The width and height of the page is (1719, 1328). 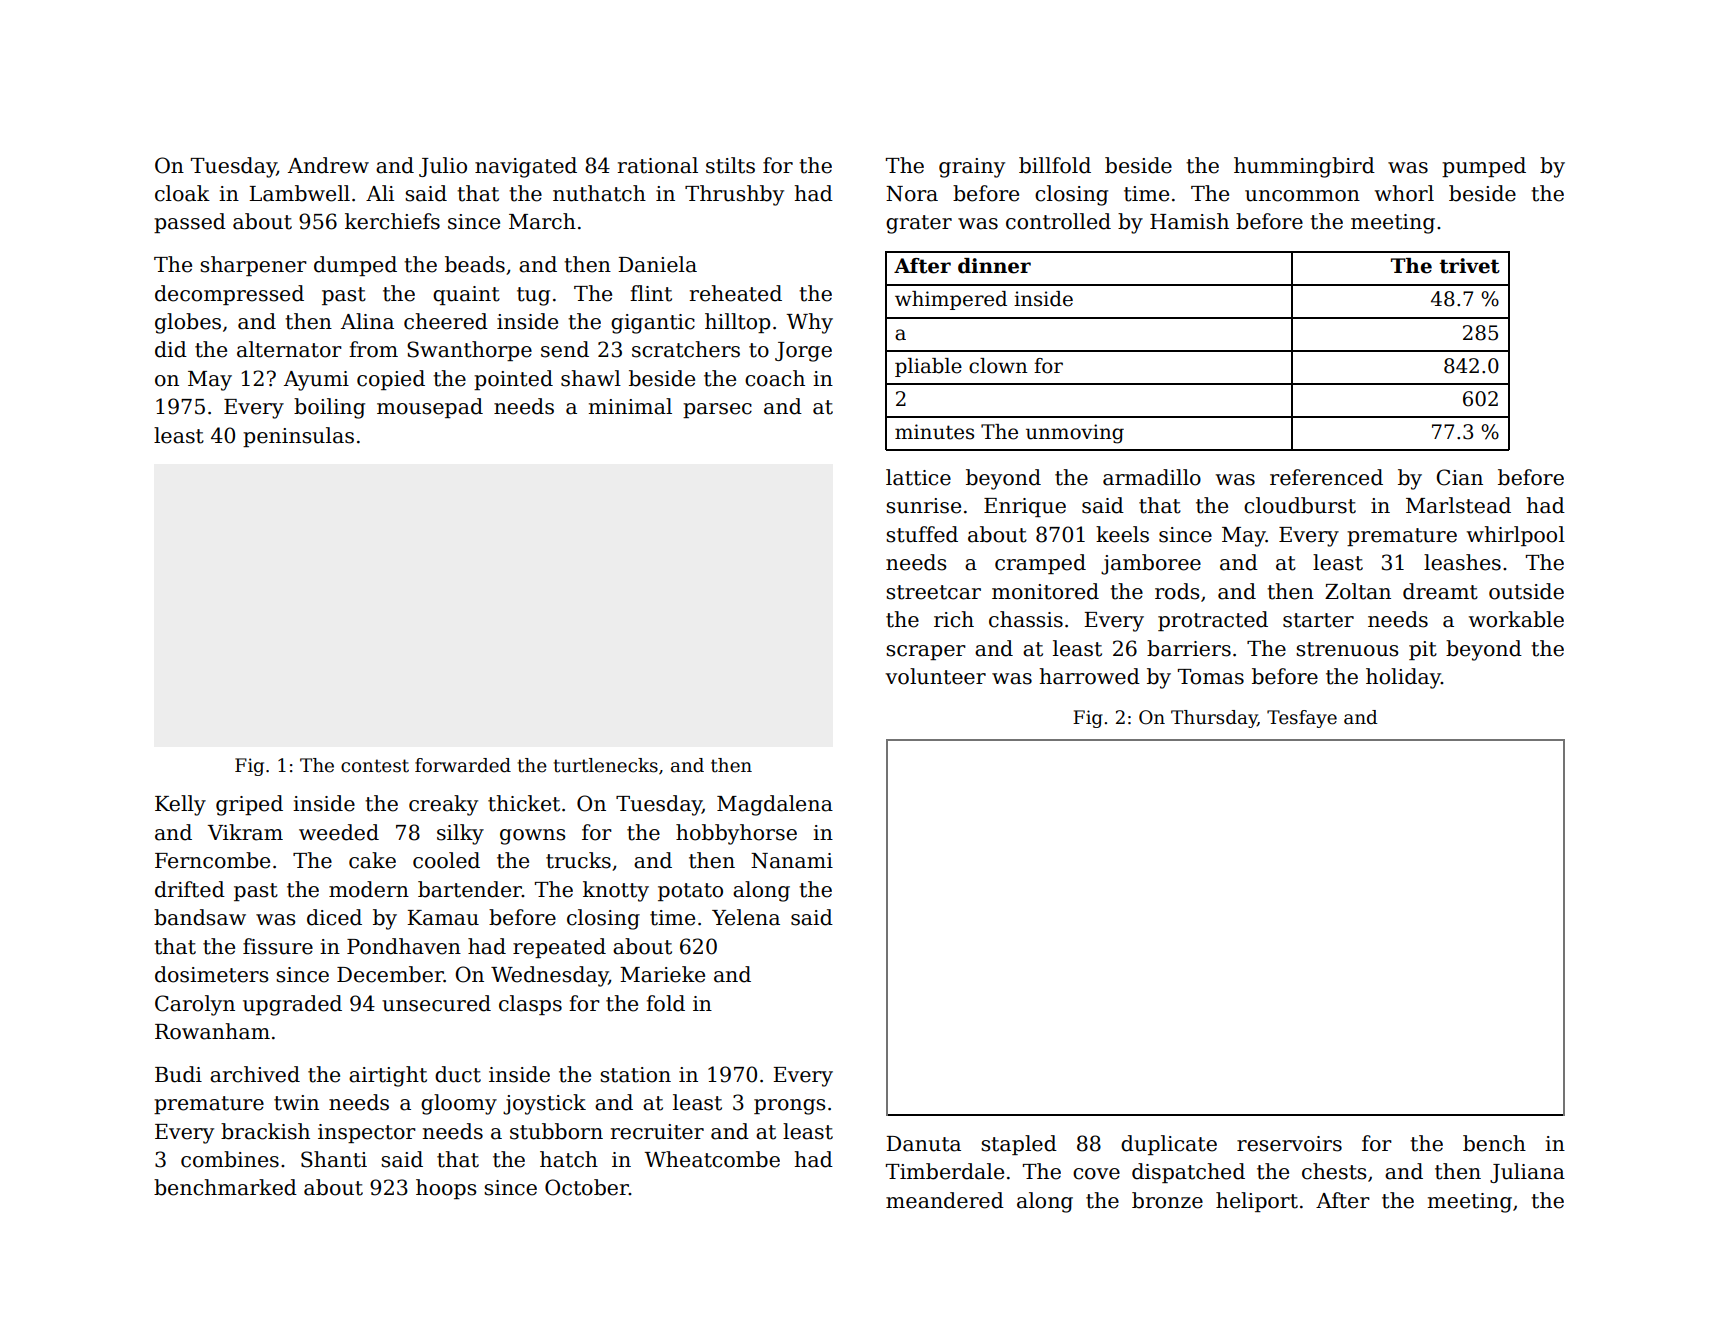 I want to click on thicket, so click(x=524, y=803).
